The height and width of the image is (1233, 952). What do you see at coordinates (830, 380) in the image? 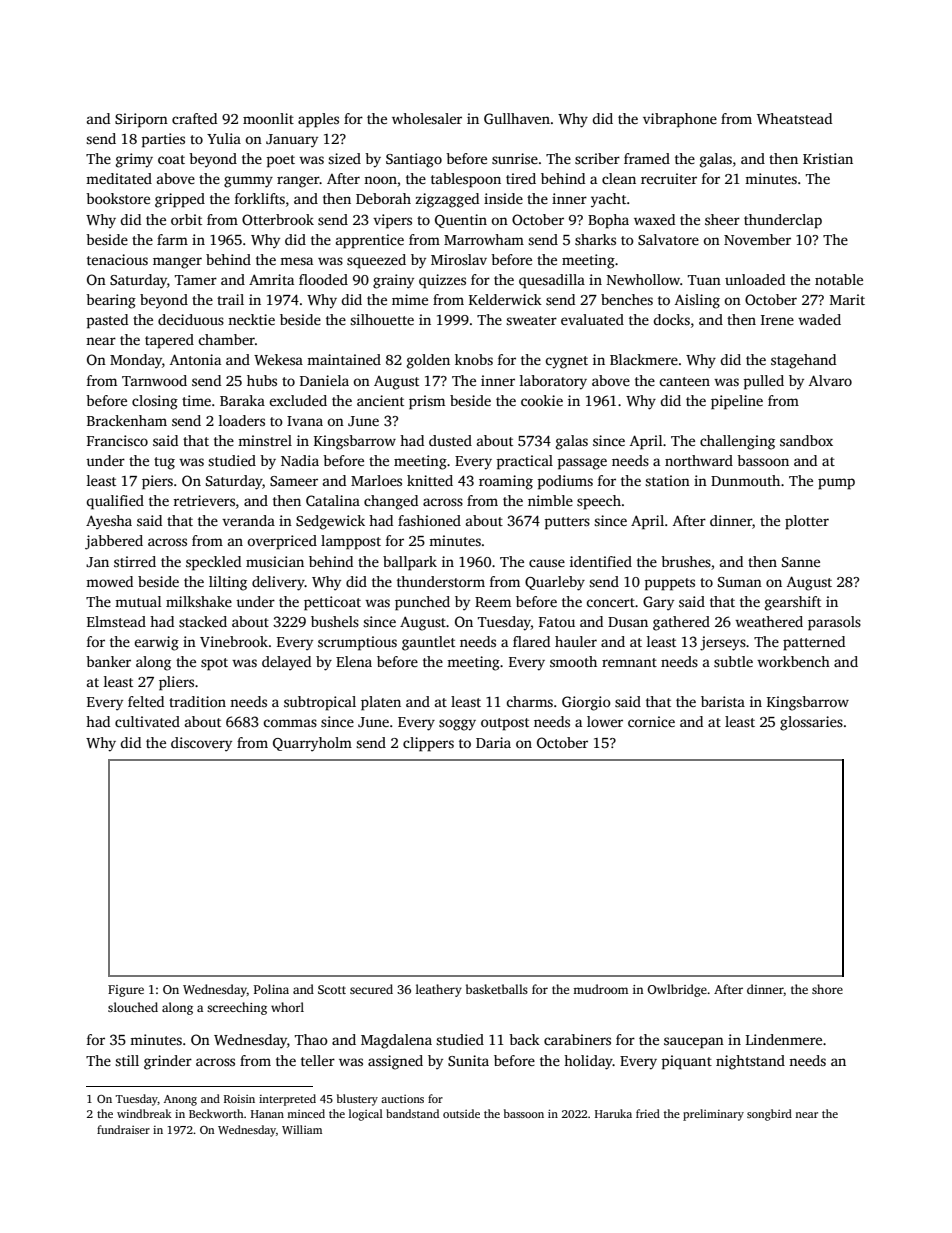
I see `Alvaro` at bounding box center [830, 380].
